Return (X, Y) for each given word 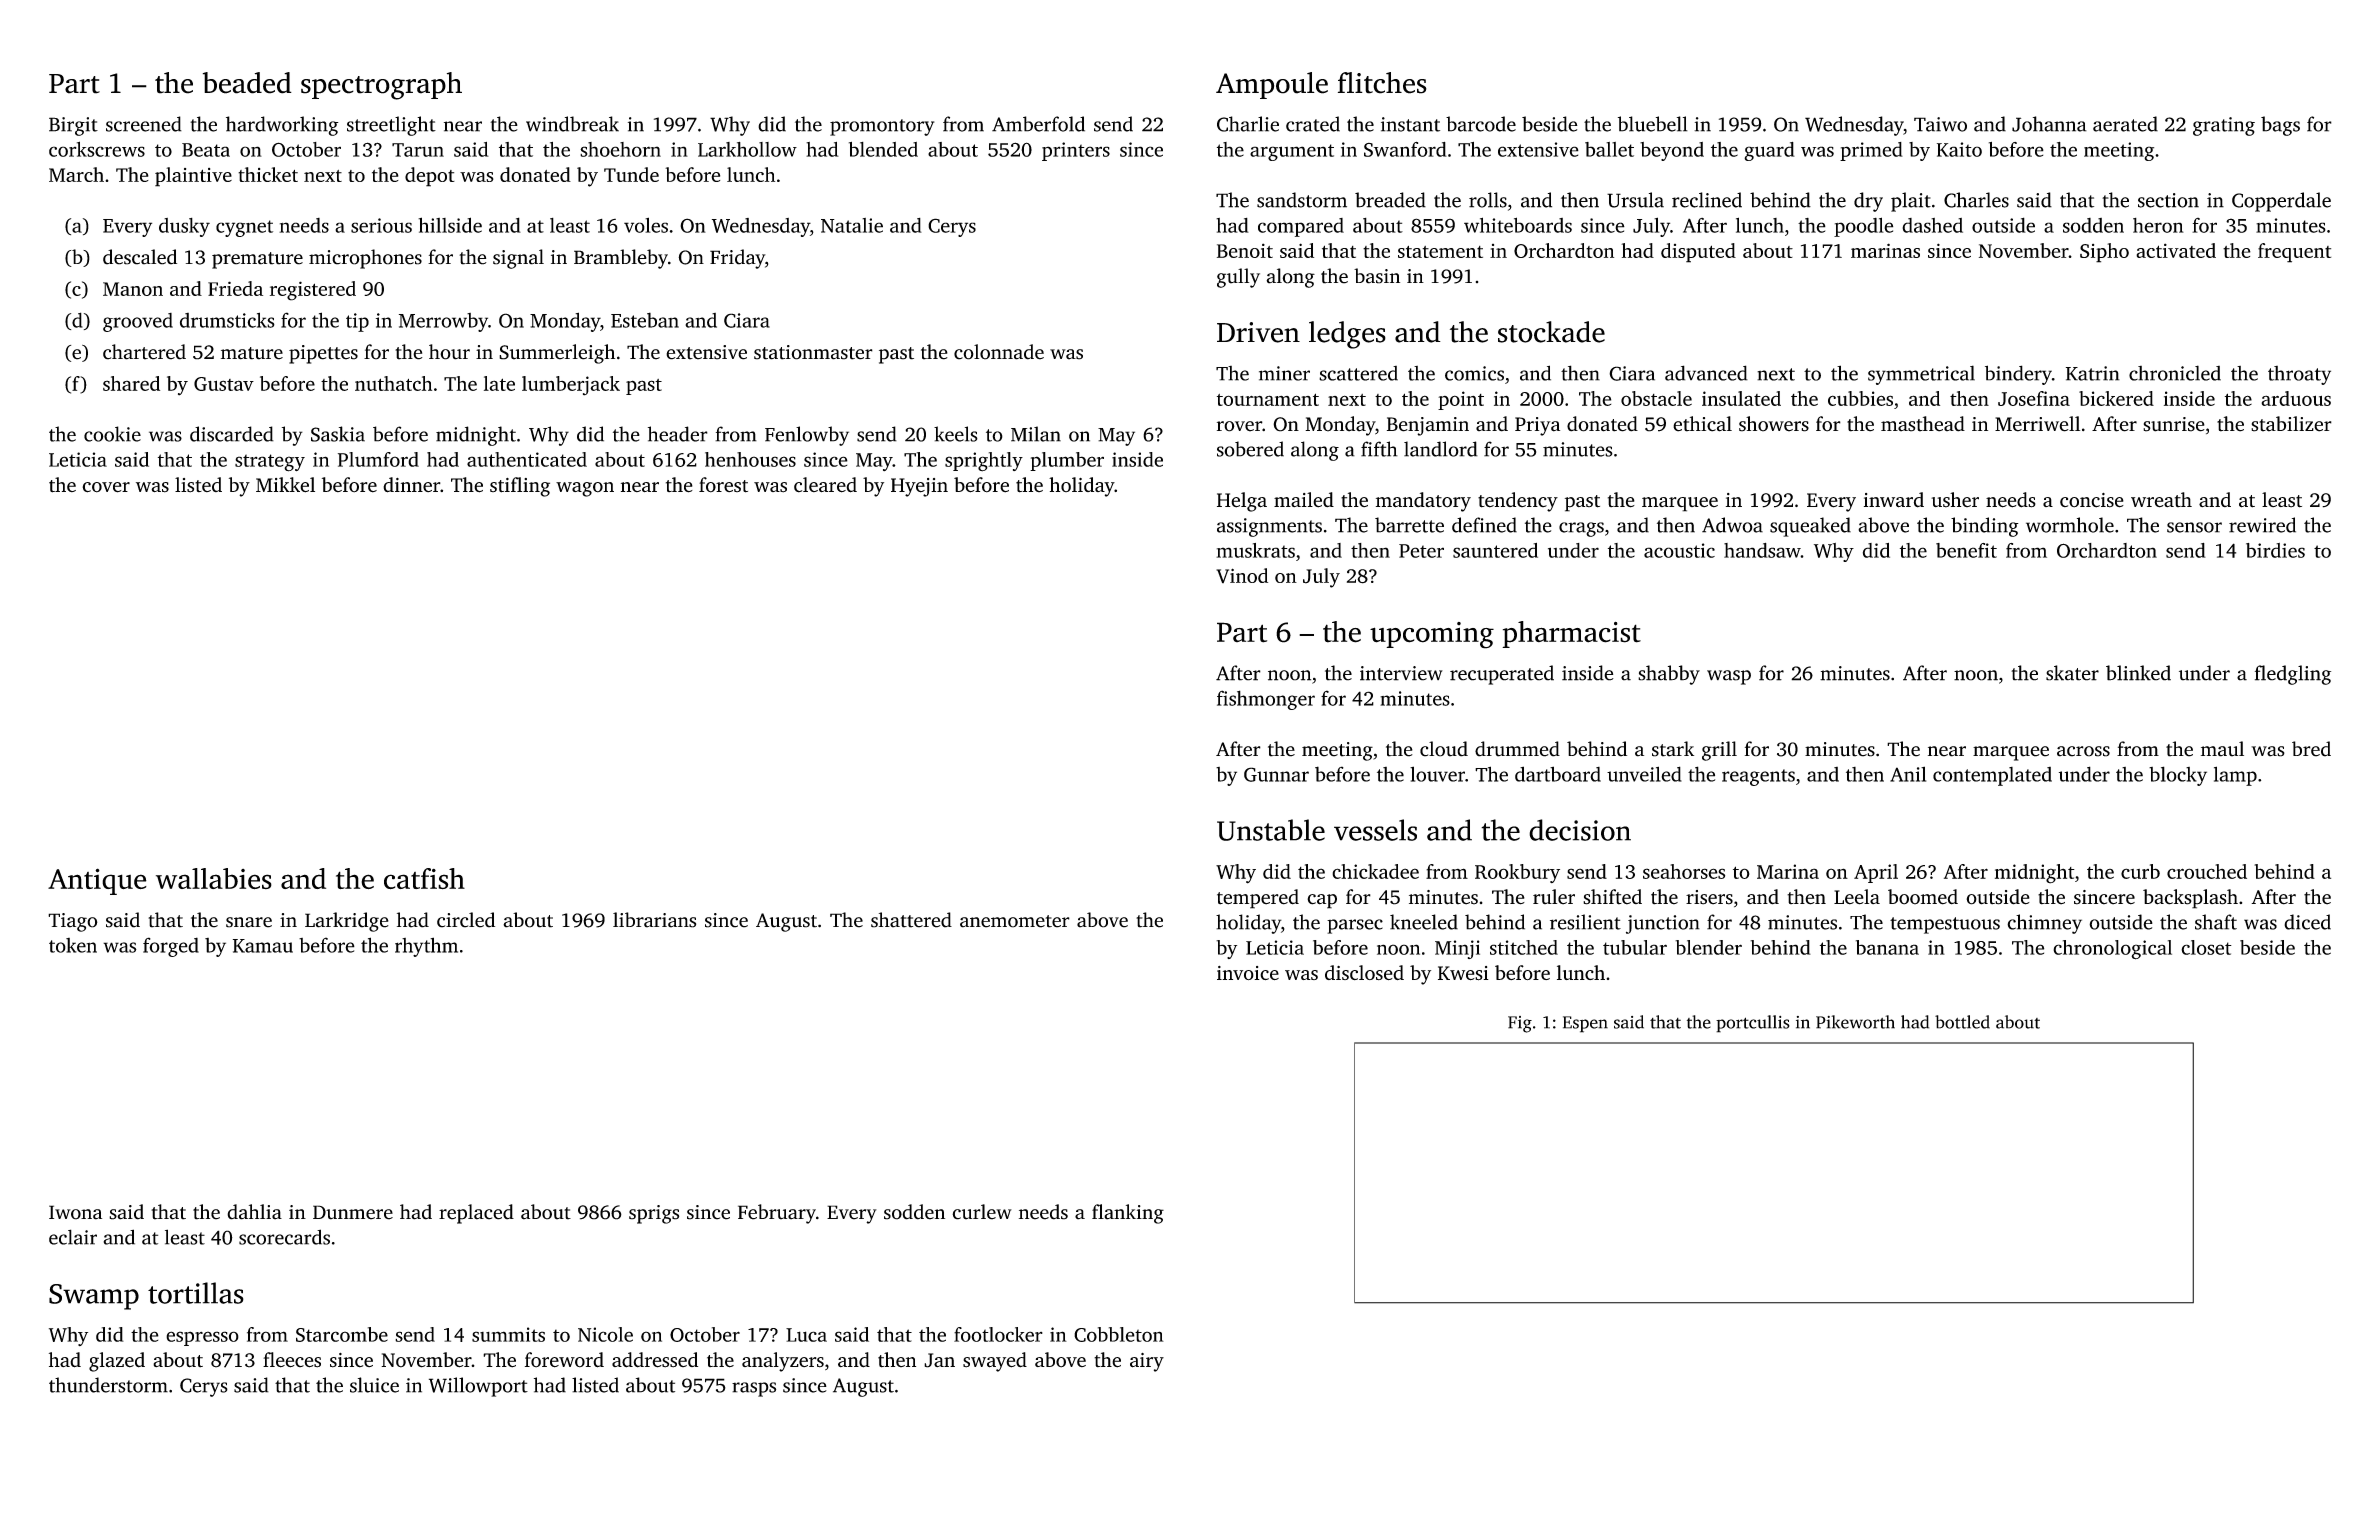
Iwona (75, 1212)
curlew (982, 1212)
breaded (1390, 200)
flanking (1128, 1214)
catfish (424, 878)
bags (2280, 126)
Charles (1976, 200)
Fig (1520, 1024)
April (1876, 873)
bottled (1962, 1022)
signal (518, 259)
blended (883, 149)
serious (381, 225)
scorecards (284, 1237)
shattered (911, 920)
